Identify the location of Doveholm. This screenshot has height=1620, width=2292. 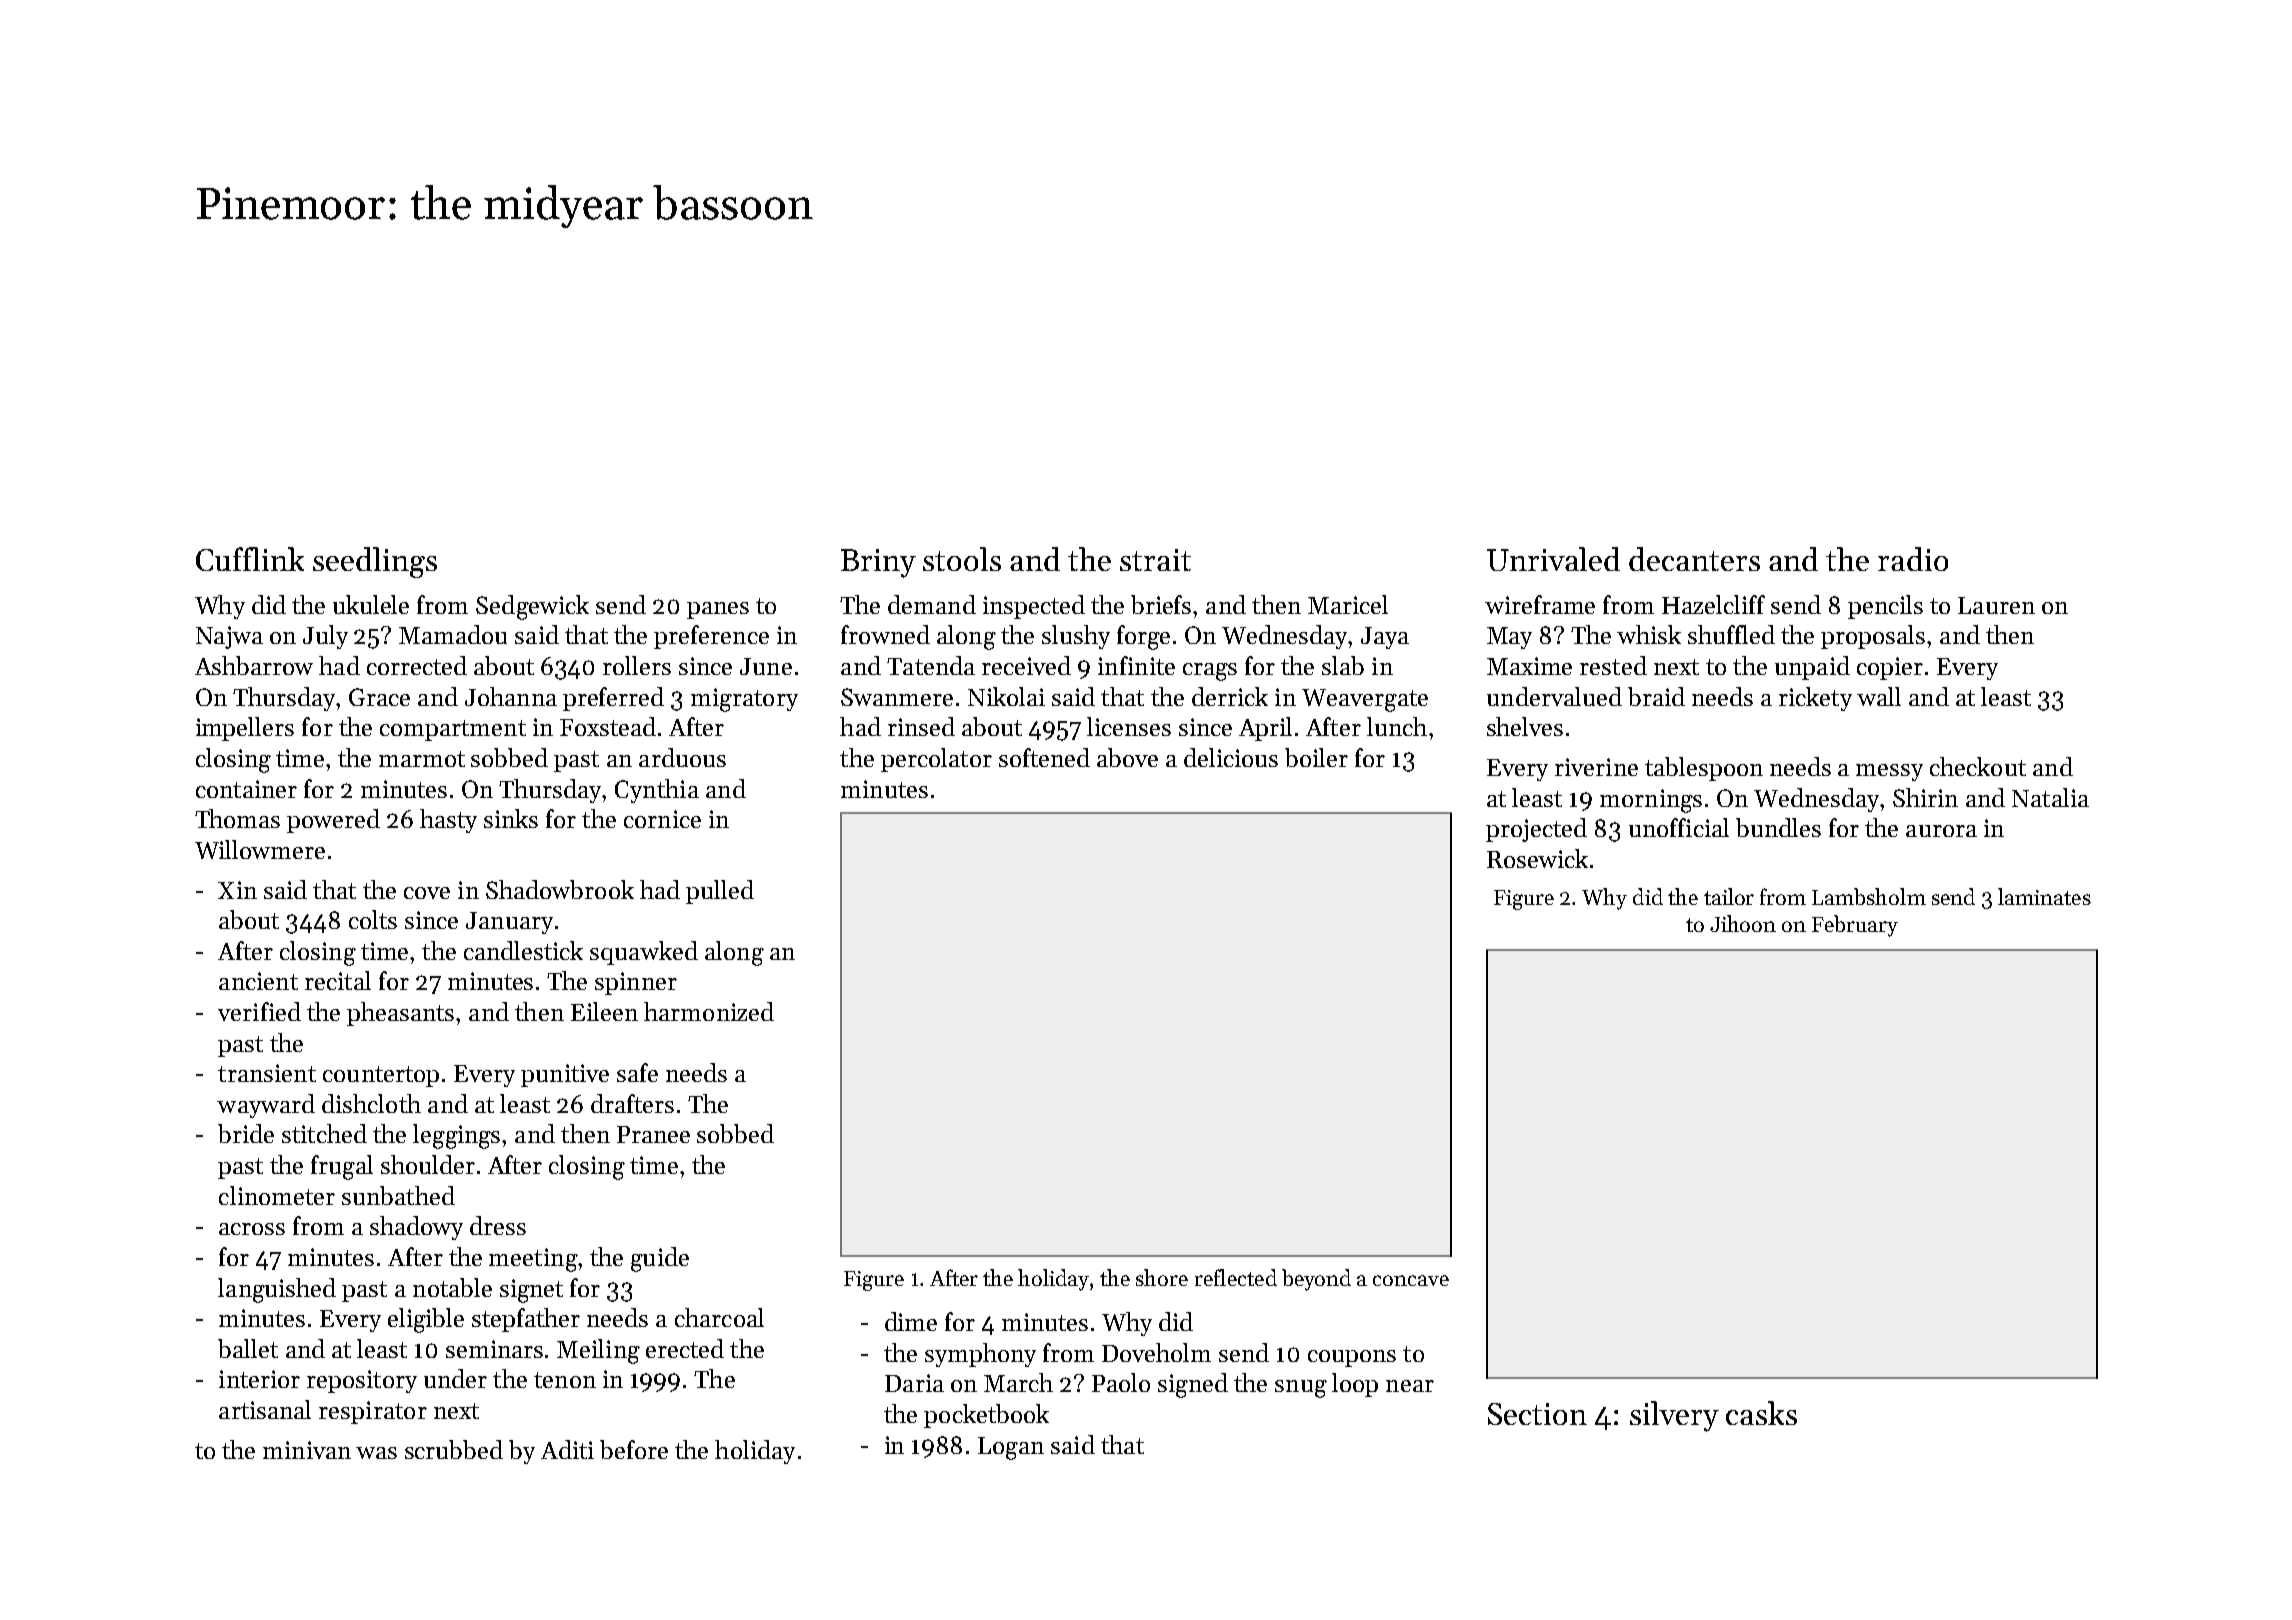
(1156, 1352).
